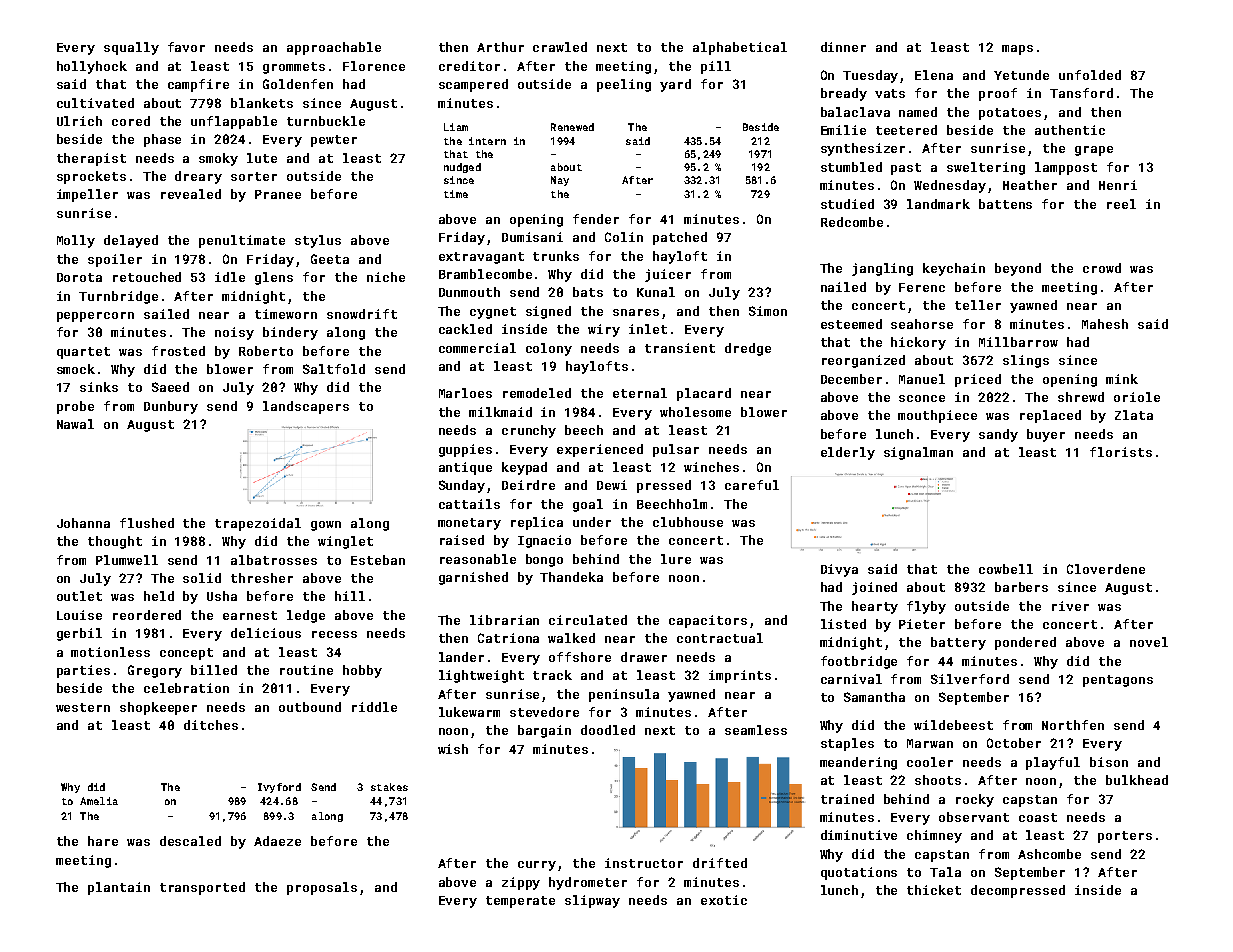  What do you see at coordinates (202, 888) in the document?
I see `transported` at bounding box center [202, 888].
